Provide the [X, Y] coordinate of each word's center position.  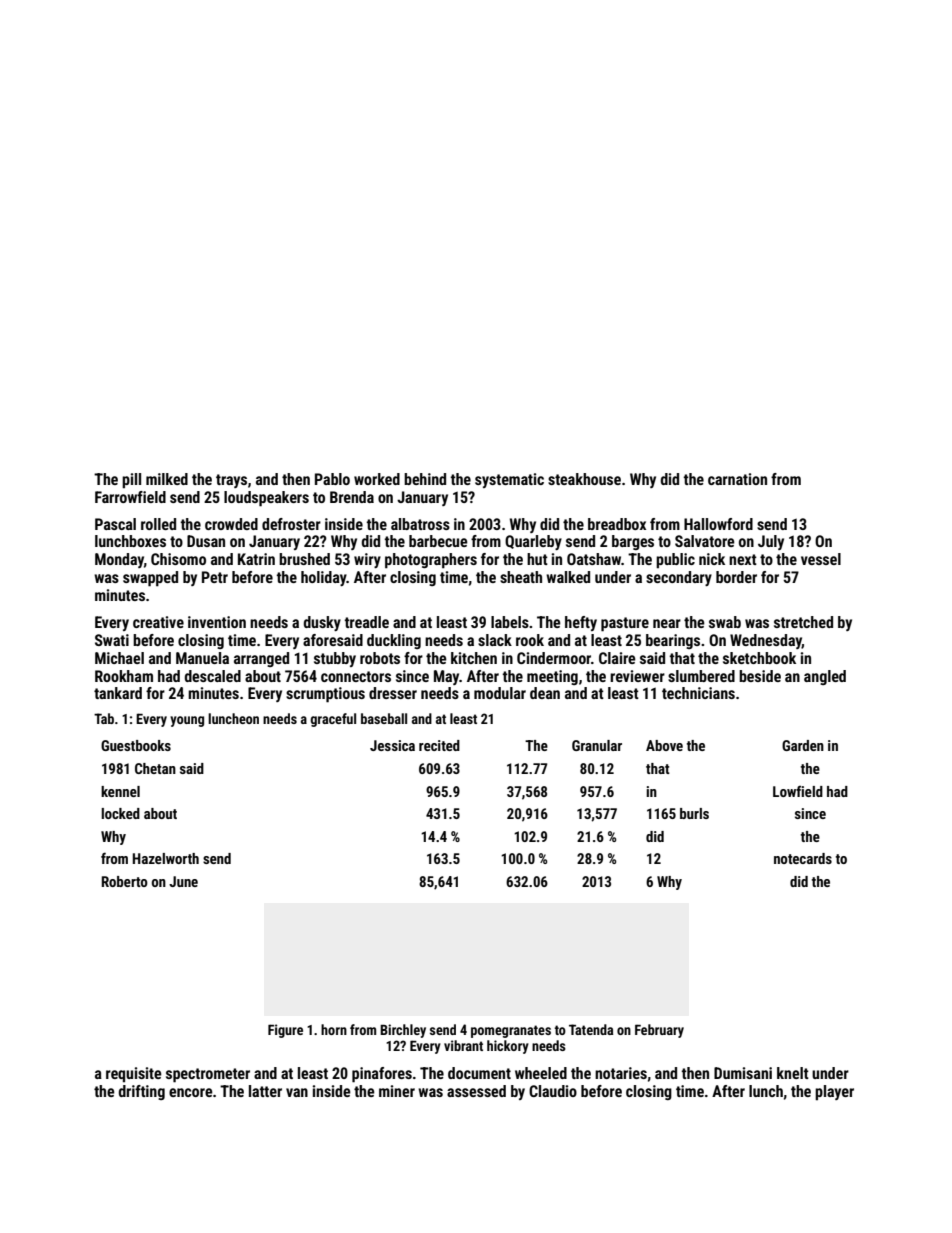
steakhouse [584, 479]
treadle [367, 622]
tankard [118, 693]
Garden [803, 745]
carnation [737, 479]
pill [131, 481]
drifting [142, 1092]
